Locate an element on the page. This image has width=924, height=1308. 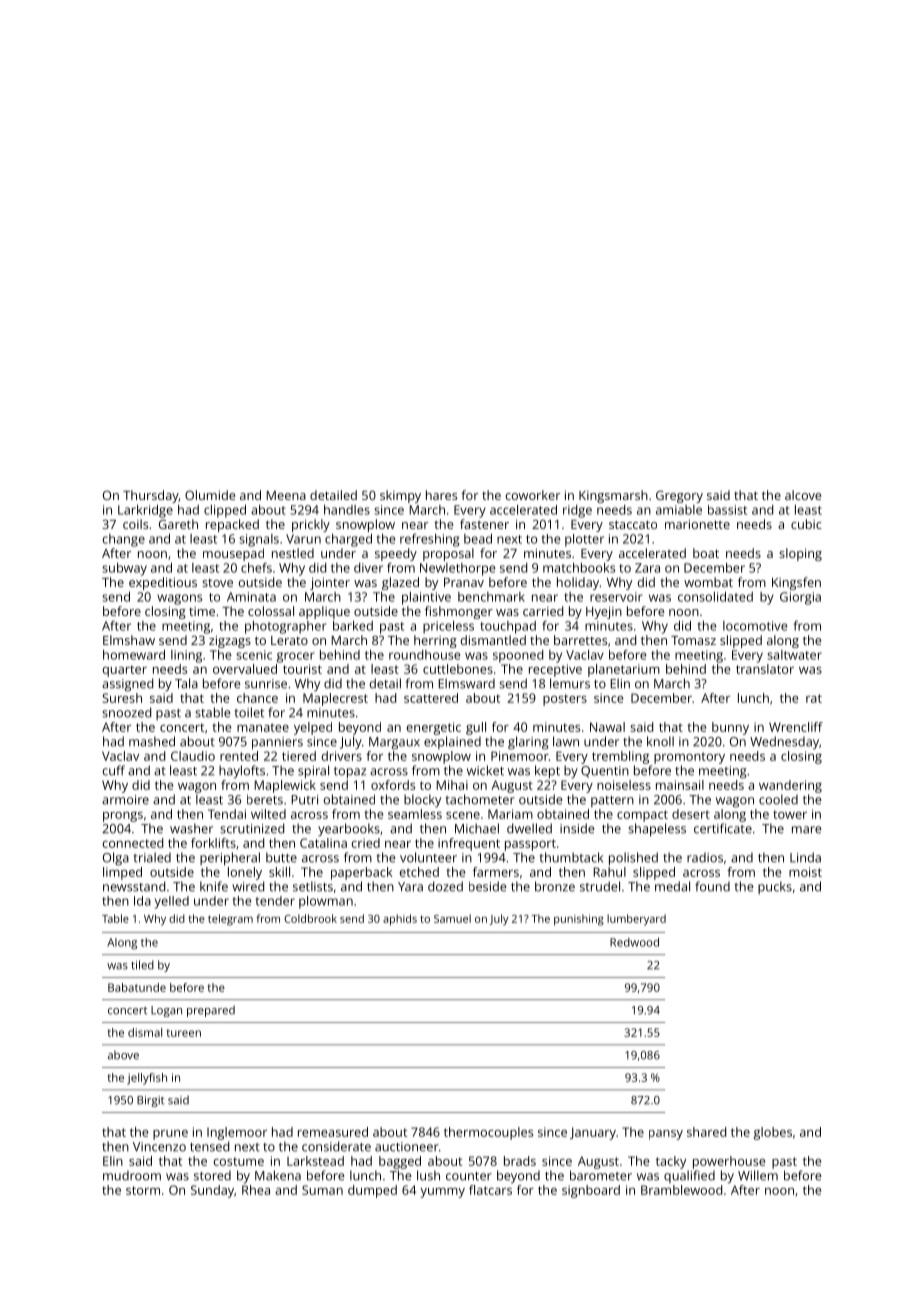
aphids is located at coordinates (400, 920).
